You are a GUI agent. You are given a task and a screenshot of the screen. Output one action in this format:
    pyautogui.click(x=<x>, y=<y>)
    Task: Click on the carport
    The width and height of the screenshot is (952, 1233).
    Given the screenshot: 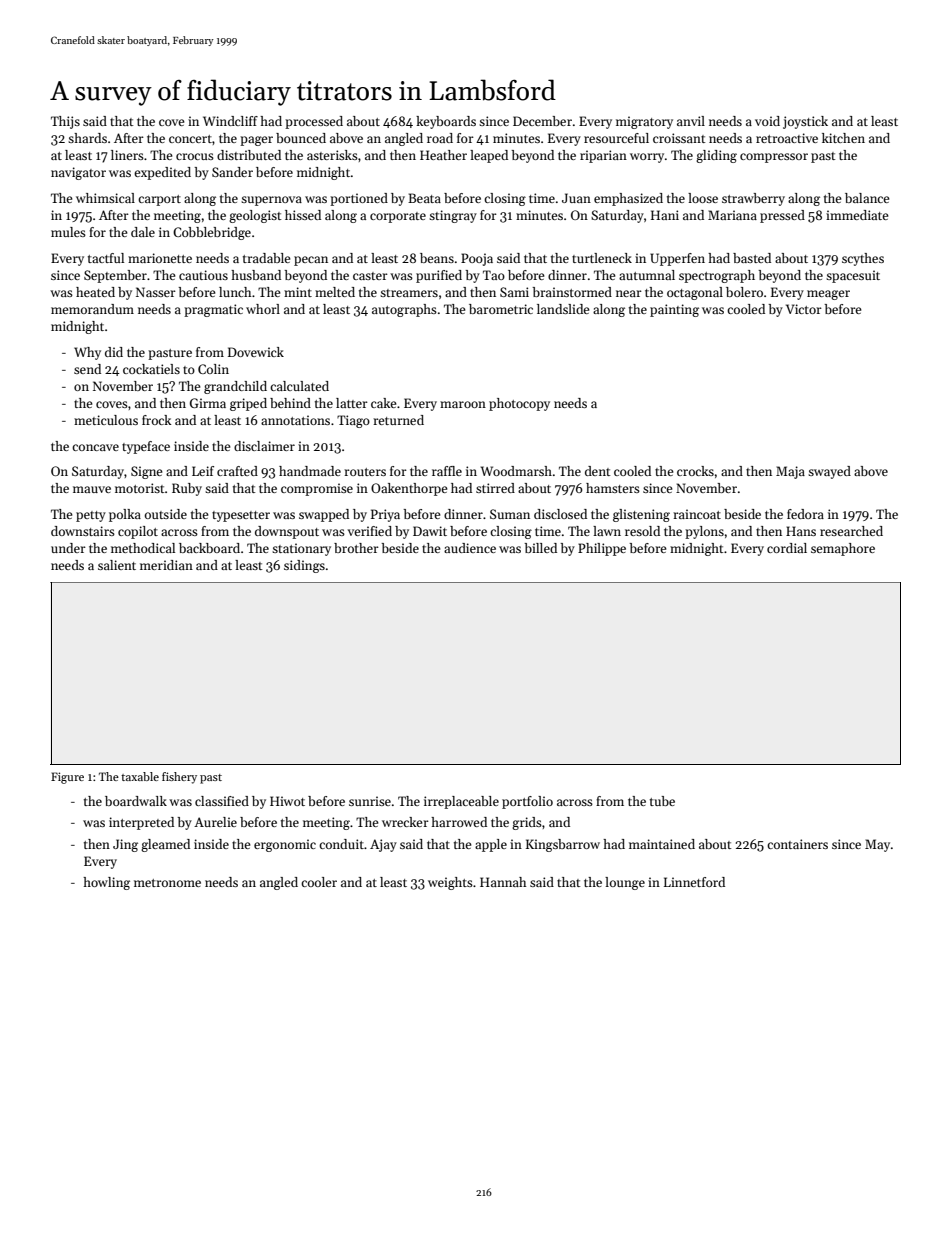 What is the action you would take?
    pyautogui.click(x=159, y=200)
